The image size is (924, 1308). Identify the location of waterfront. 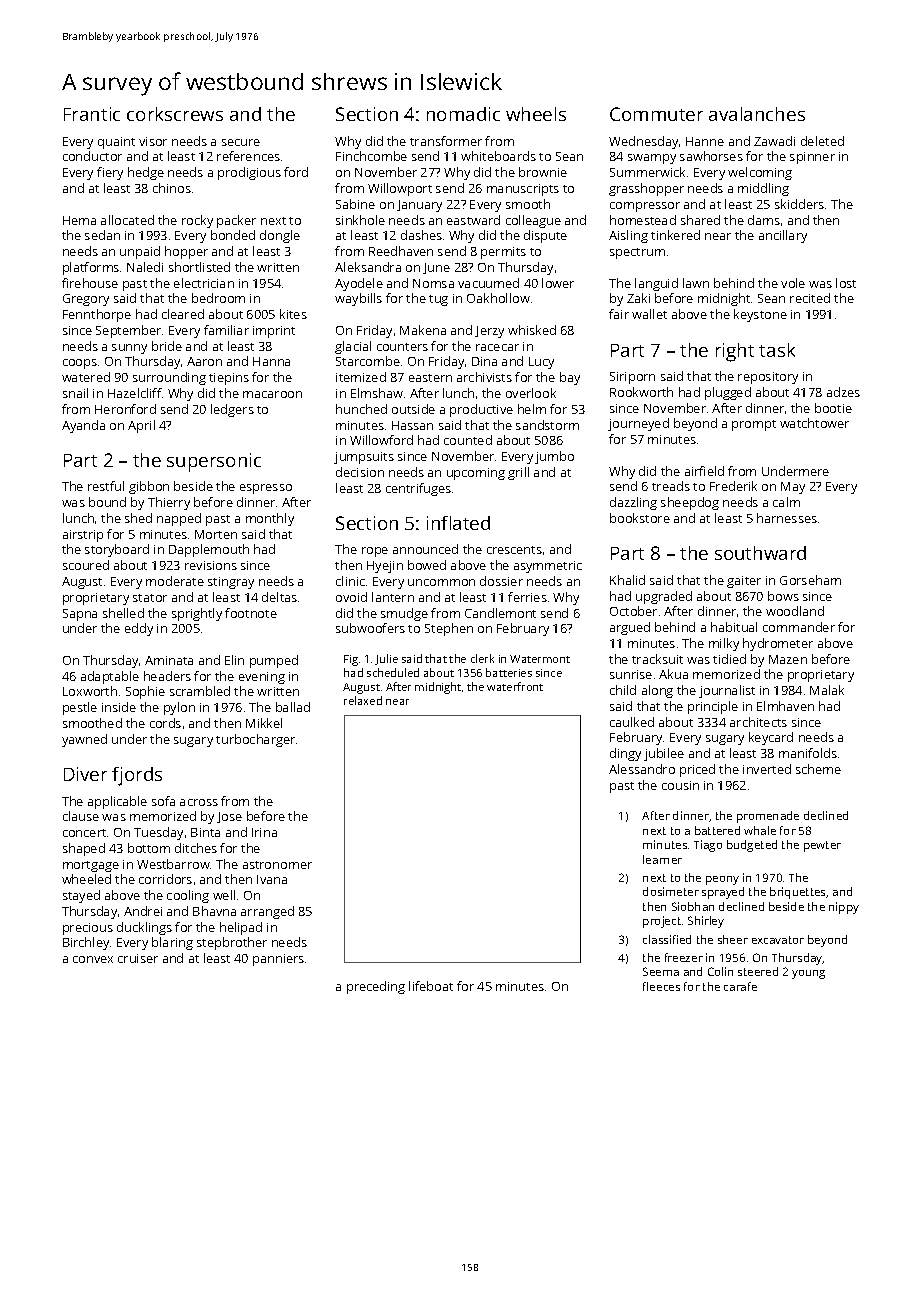
(515, 686).
